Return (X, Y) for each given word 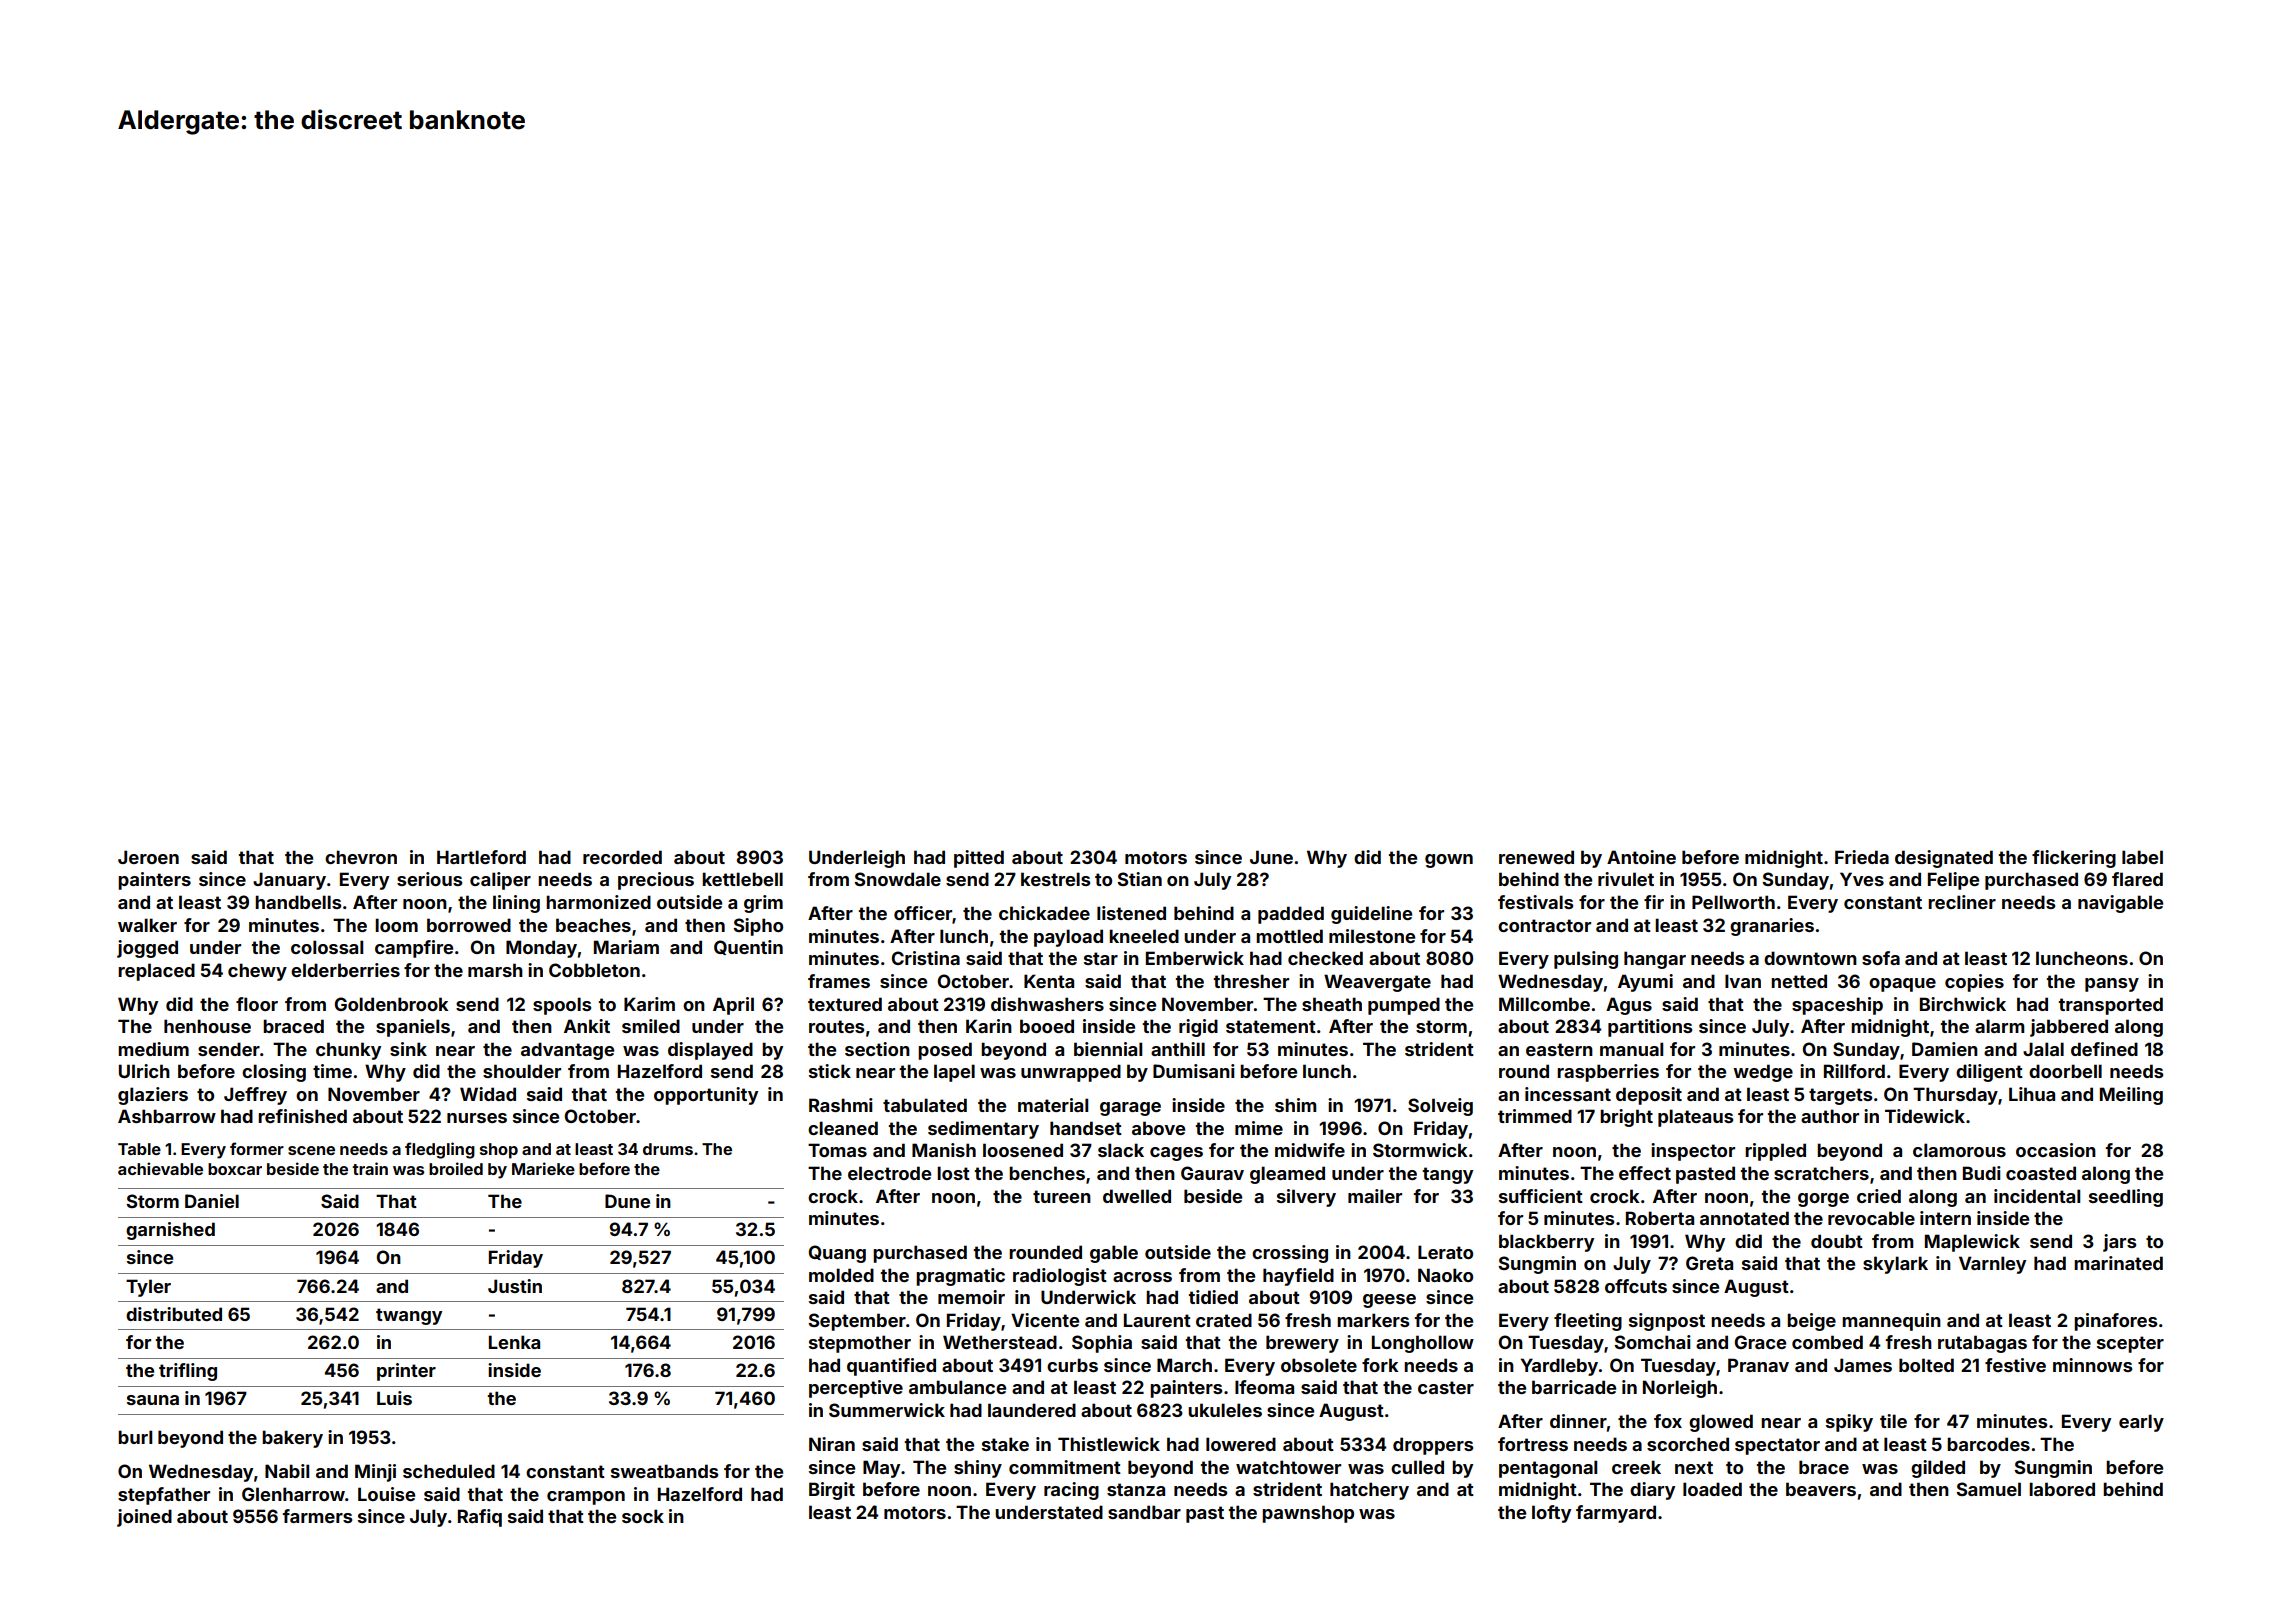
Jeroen (148, 857)
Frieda (1862, 857)
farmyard (1616, 1514)
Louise (386, 1494)
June (1271, 857)
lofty (1551, 1514)
